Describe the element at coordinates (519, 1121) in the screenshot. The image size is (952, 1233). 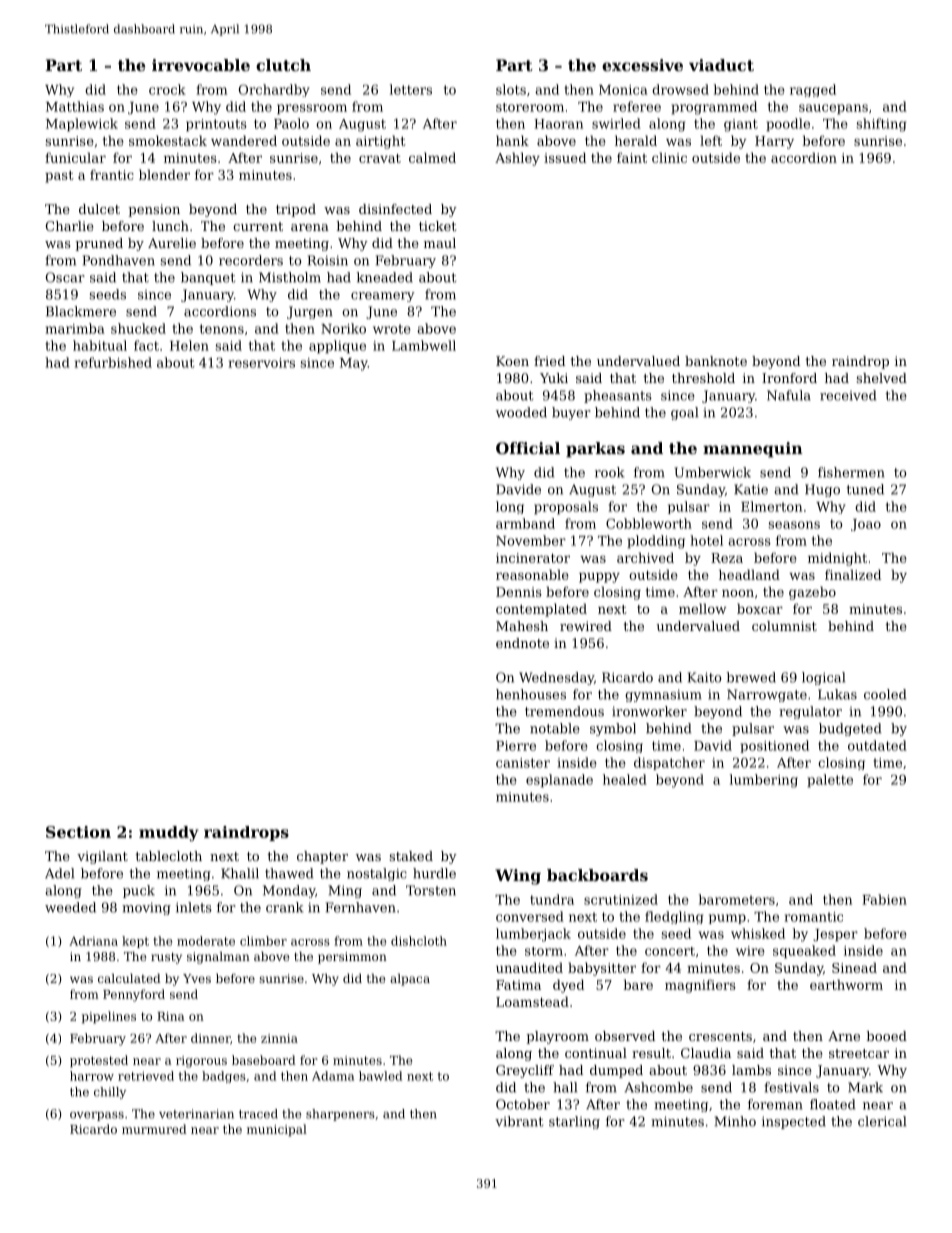
I see `vibrant` at that location.
